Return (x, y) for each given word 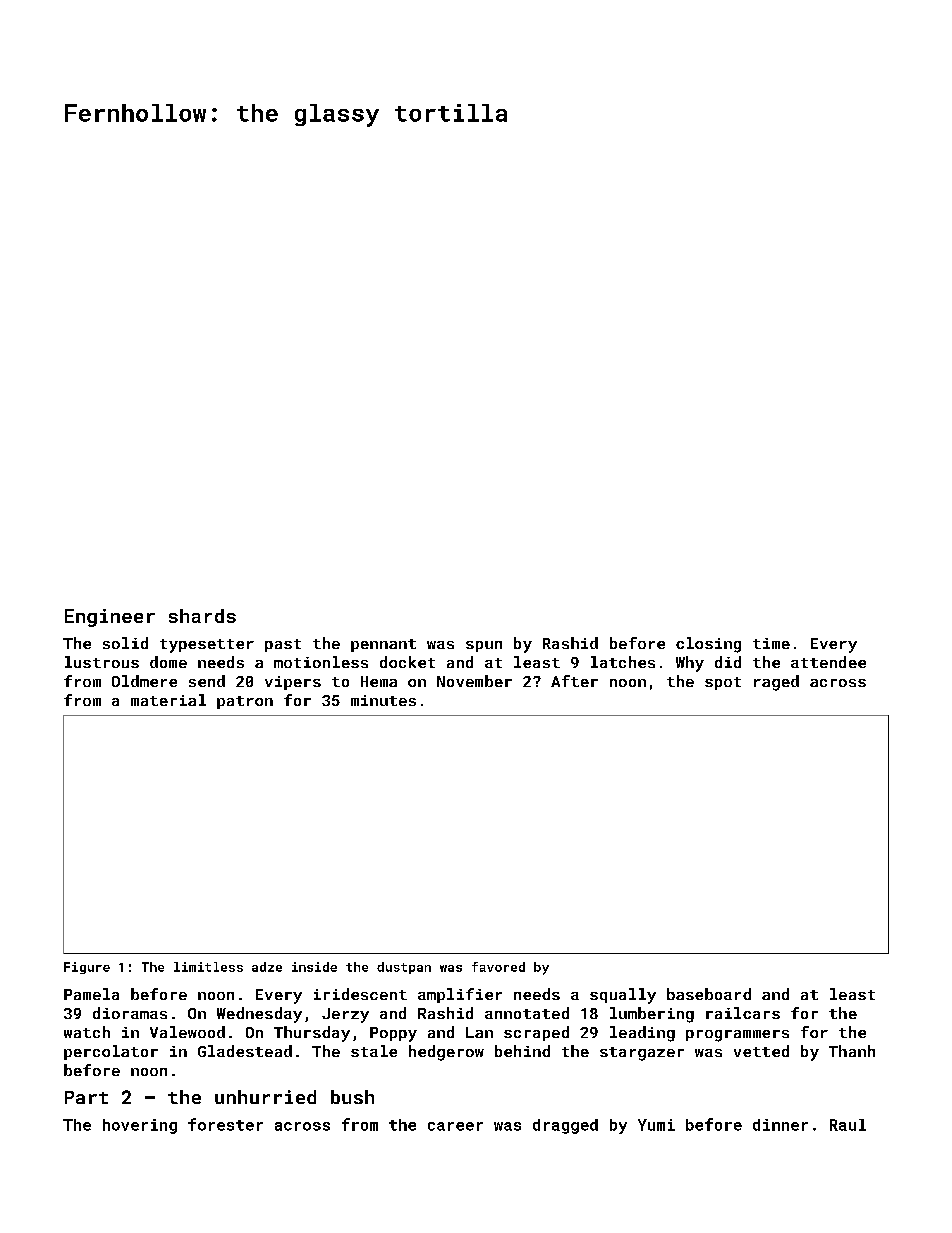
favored (498, 967)
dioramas (130, 1013)
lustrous (102, 662)
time (771, 643)
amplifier (460, 995)
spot (723, 683)
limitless (208, 967)
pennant (383, 645)
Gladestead (245, 1051)
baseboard (709, 994)
